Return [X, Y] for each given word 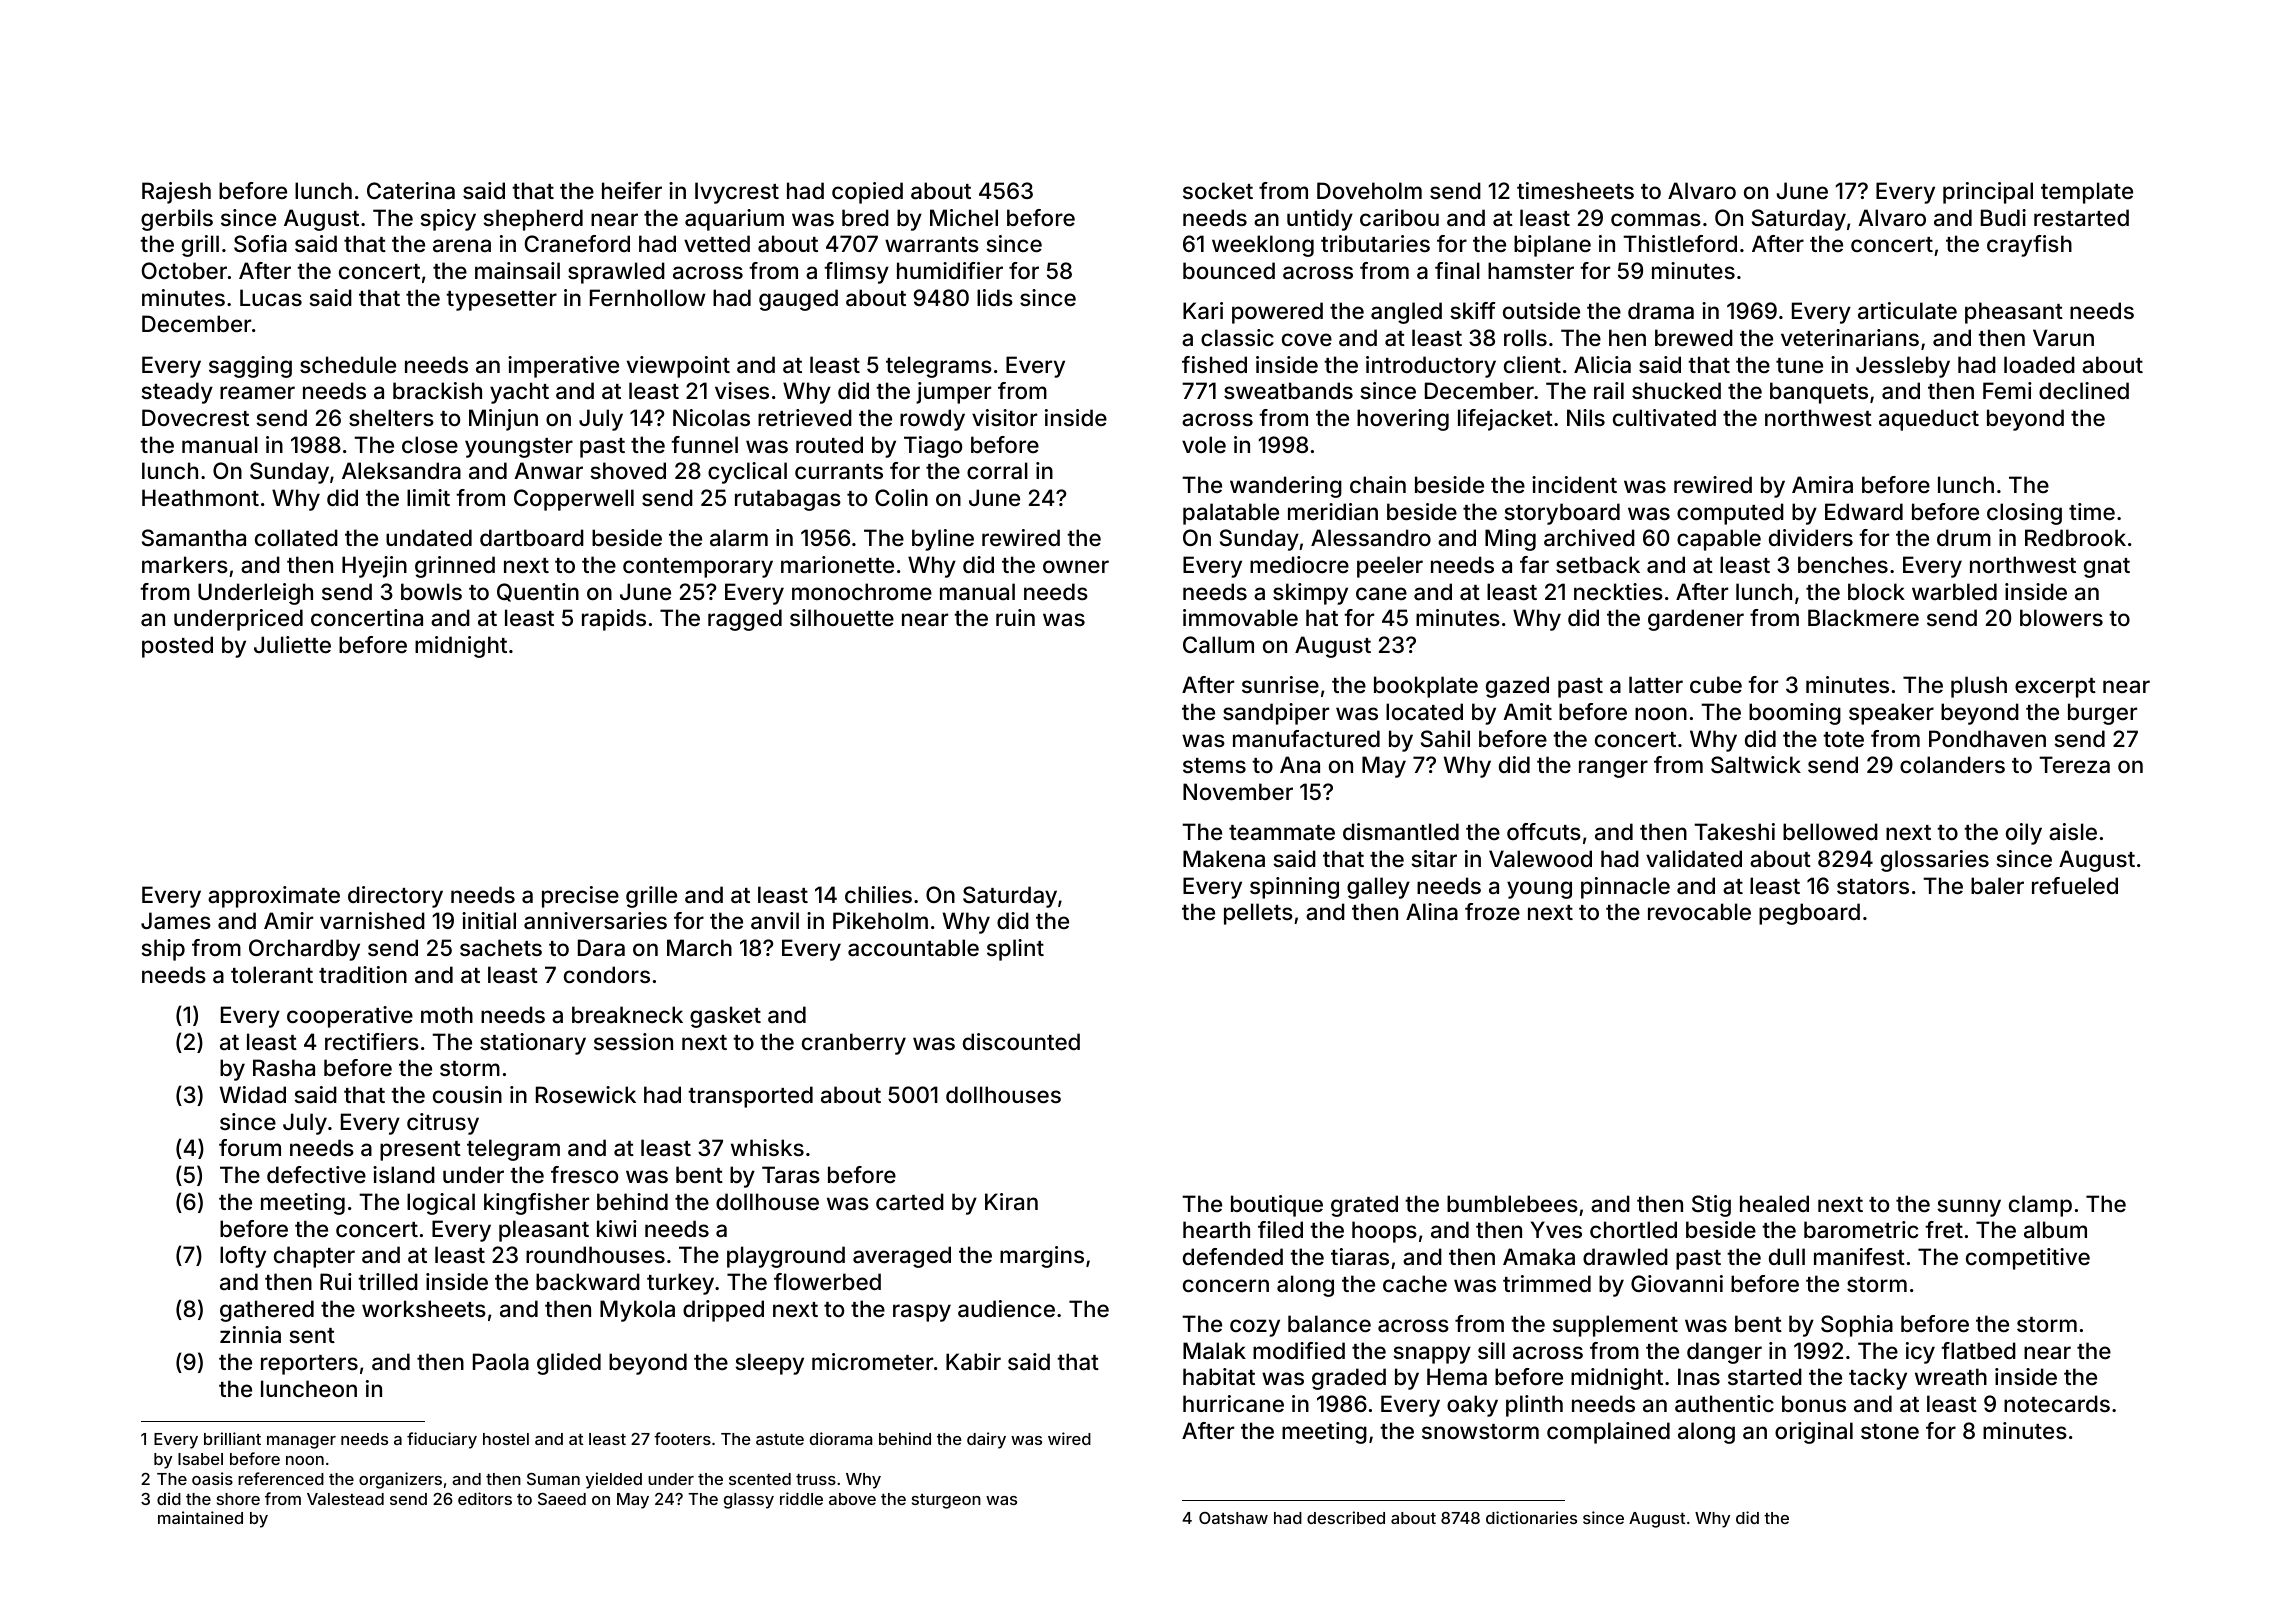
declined [2084, 390]
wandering [1286, 487]
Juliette [292, 644]
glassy [749, 1501]
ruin [1015, 617]
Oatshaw [1233, 1518]
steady [177, 393]
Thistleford [1680, 243]
